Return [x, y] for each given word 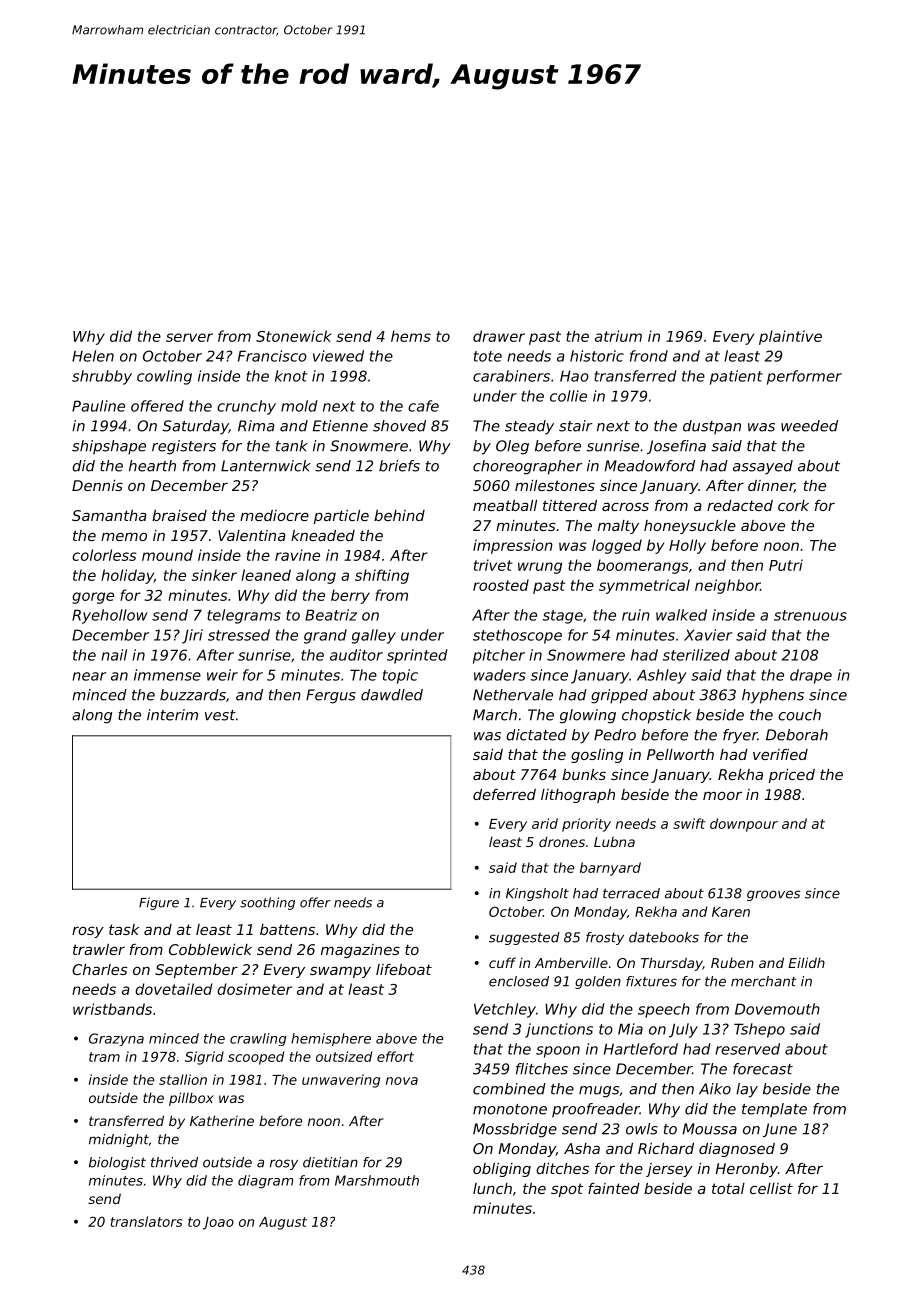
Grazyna [116, 1039]
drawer [499, 336]
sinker [214, 575]
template [774, 1110]
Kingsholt [537, 894]
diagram [265, 1182]
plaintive [790, 337]
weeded [809, 426]
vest [220, 715]
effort [395, 1056]
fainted [614, 1188]
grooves [773, 895]
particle [341, 517]
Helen [93, 356]
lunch [492, 1188]
